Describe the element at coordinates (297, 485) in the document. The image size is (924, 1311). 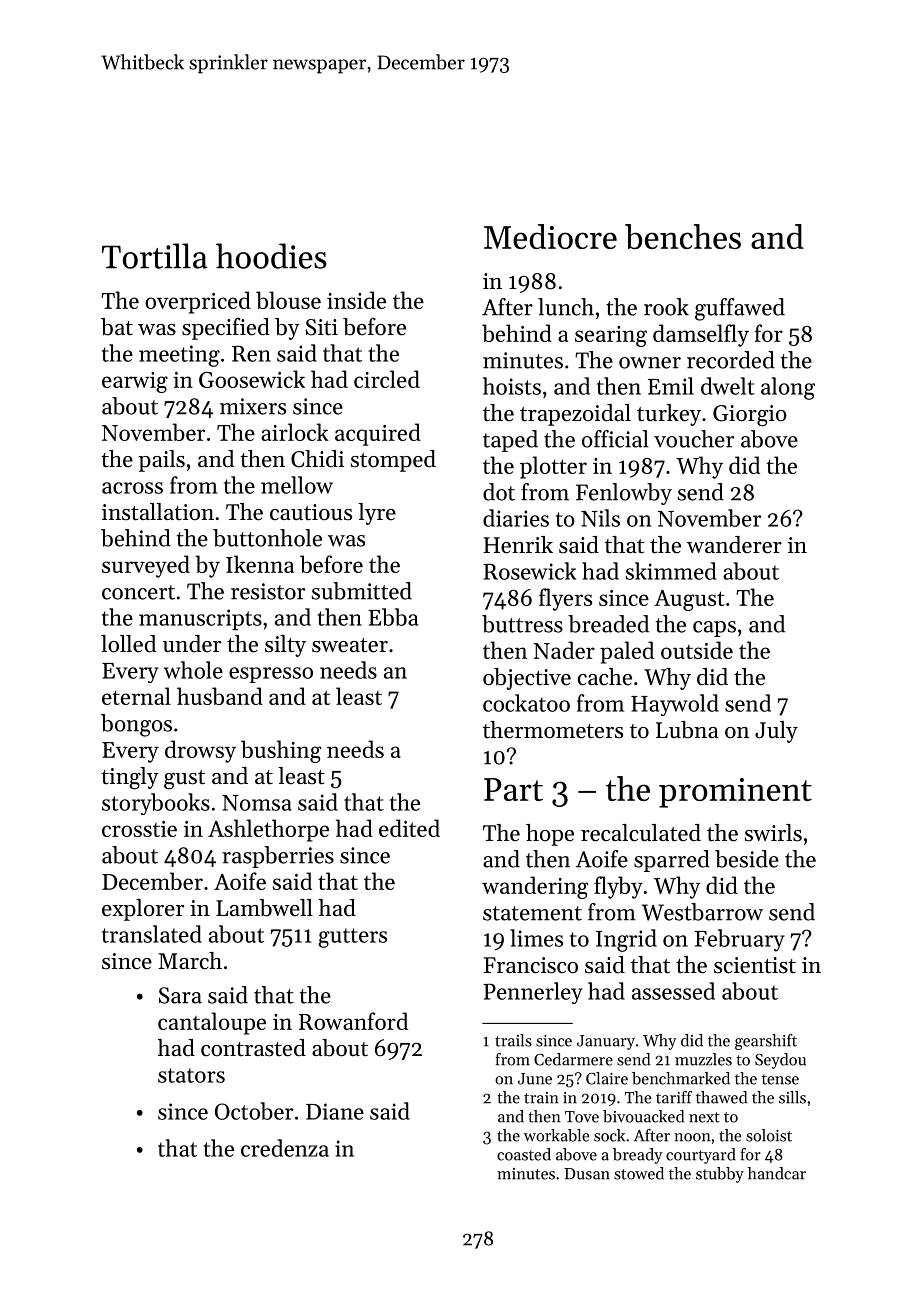
I see `mellow` at that location.
